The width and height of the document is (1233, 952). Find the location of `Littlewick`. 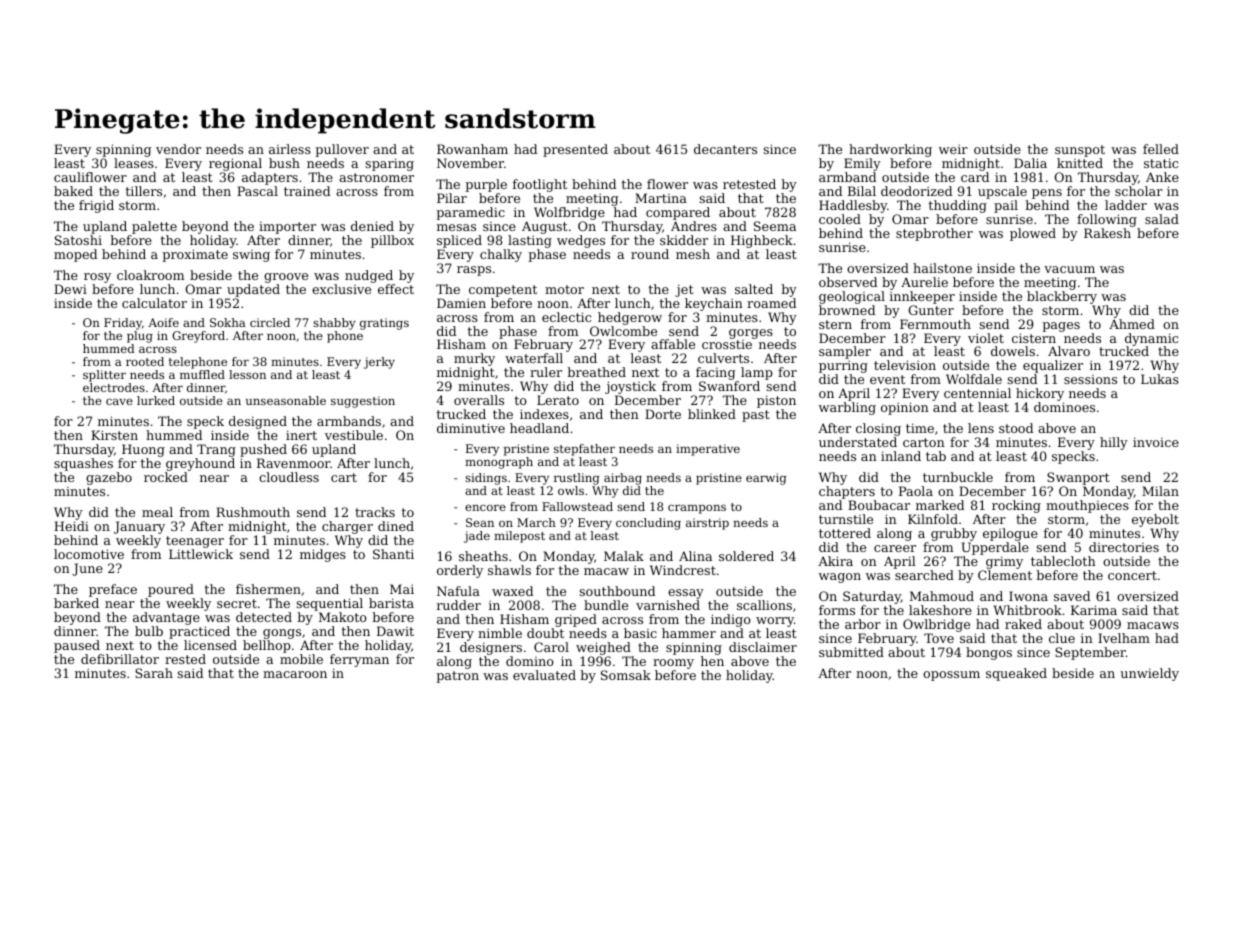

Littlewick is located at coordinates (201, 554).
